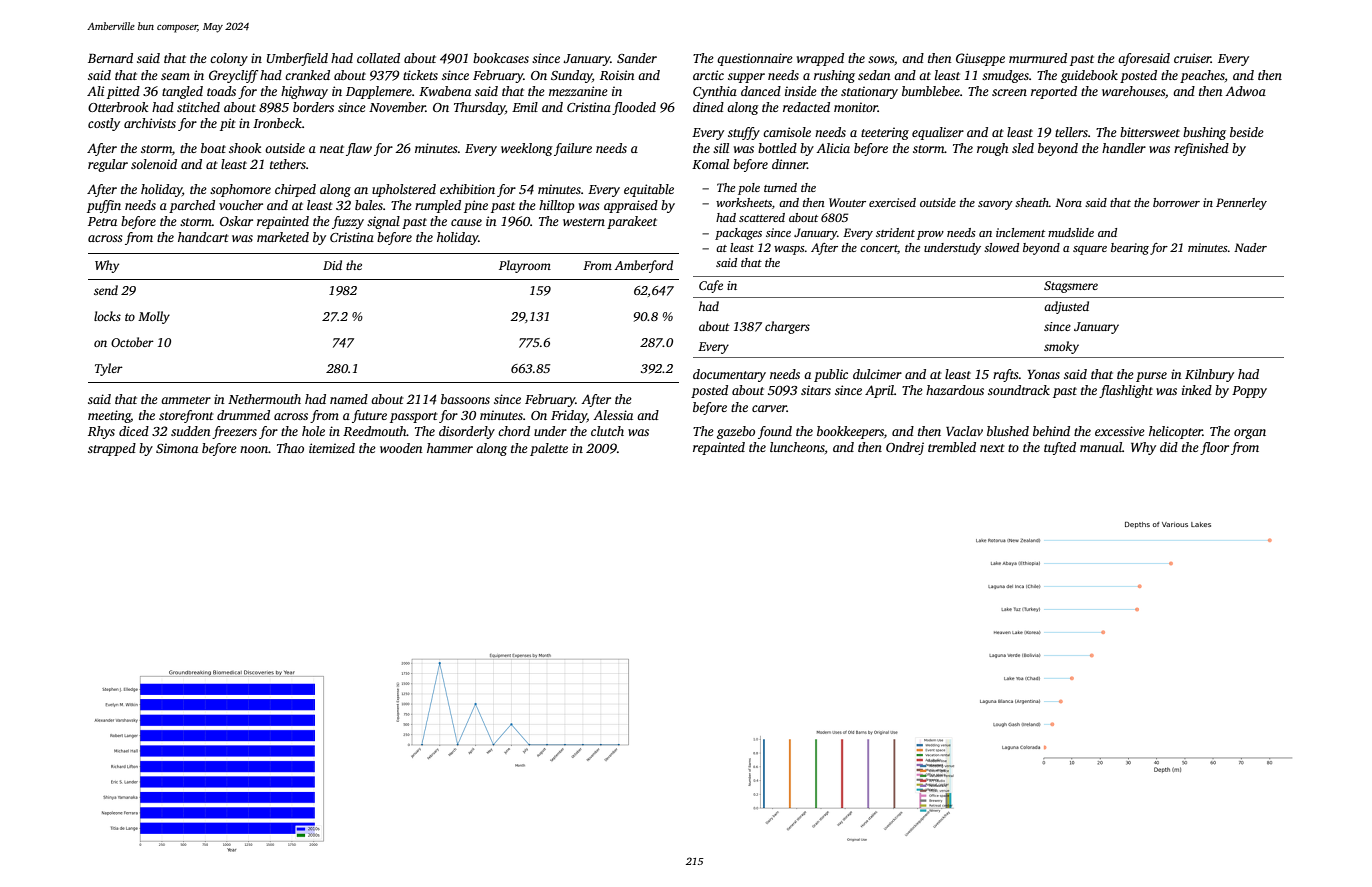  I want to click on Nader, so click(1250, 247).
